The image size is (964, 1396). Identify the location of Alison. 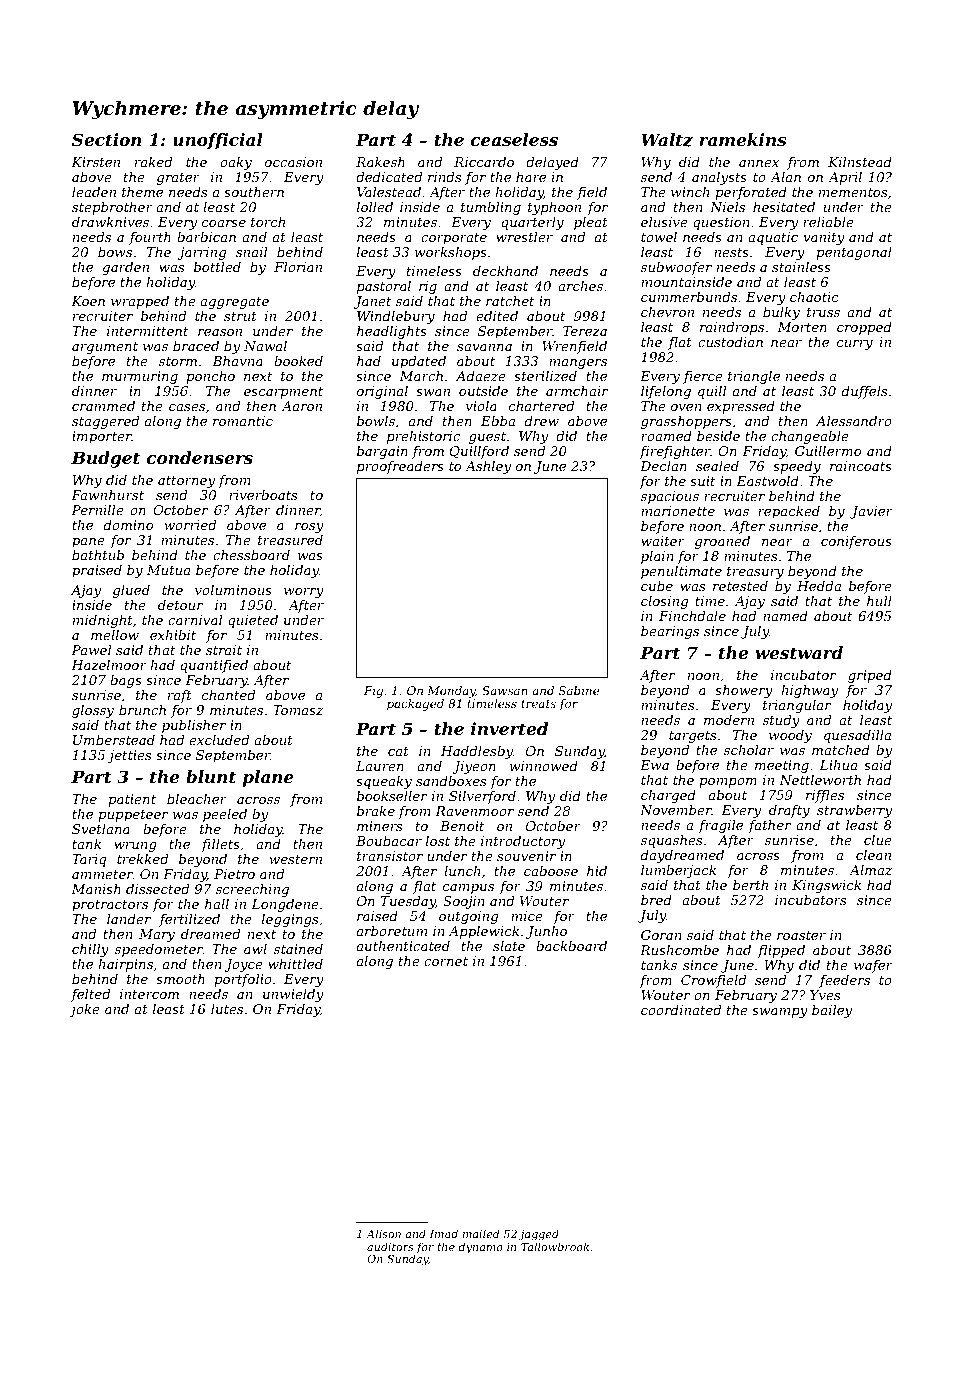
(383, 1233).
